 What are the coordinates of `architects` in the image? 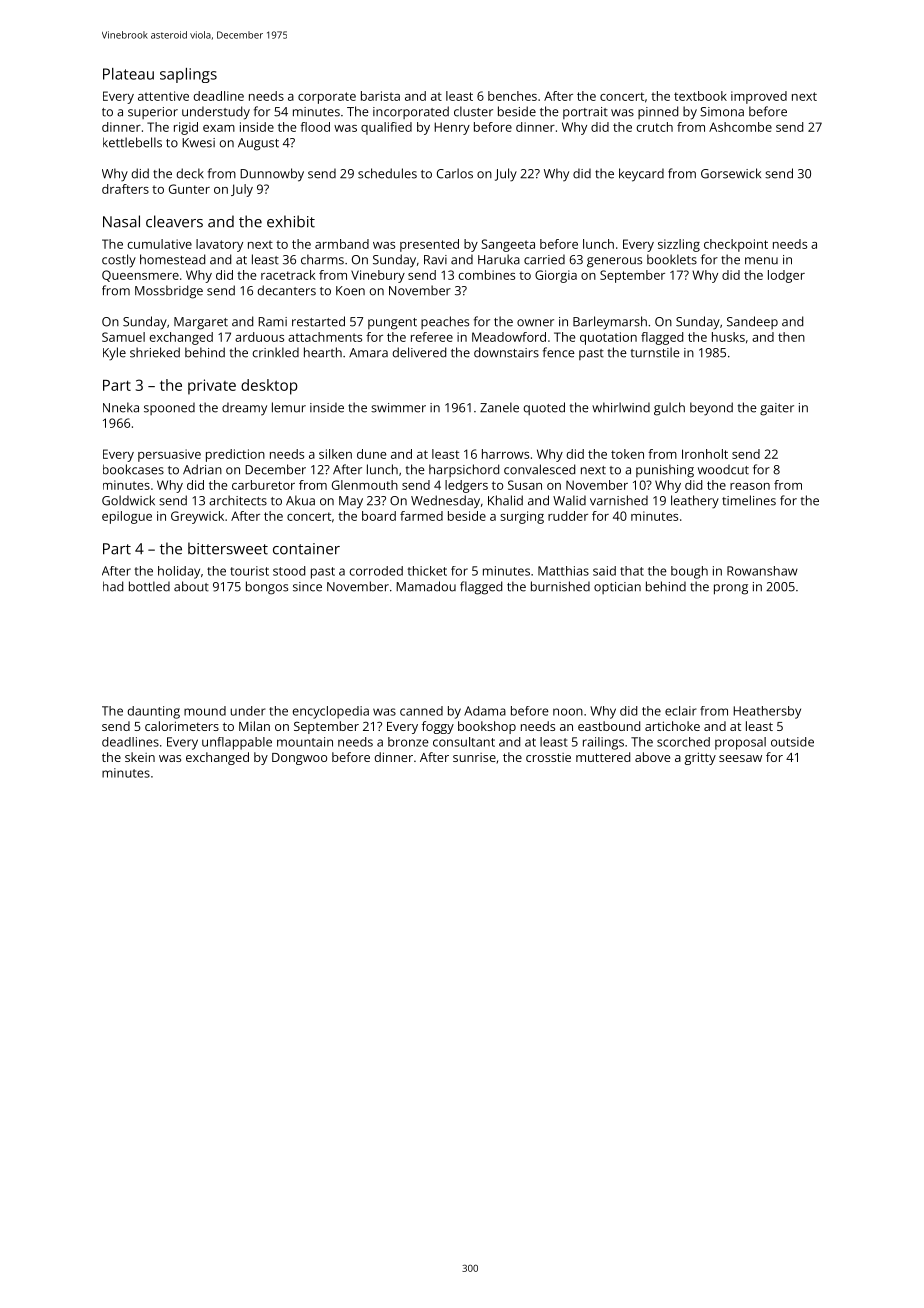 It's located at (238, 500).
